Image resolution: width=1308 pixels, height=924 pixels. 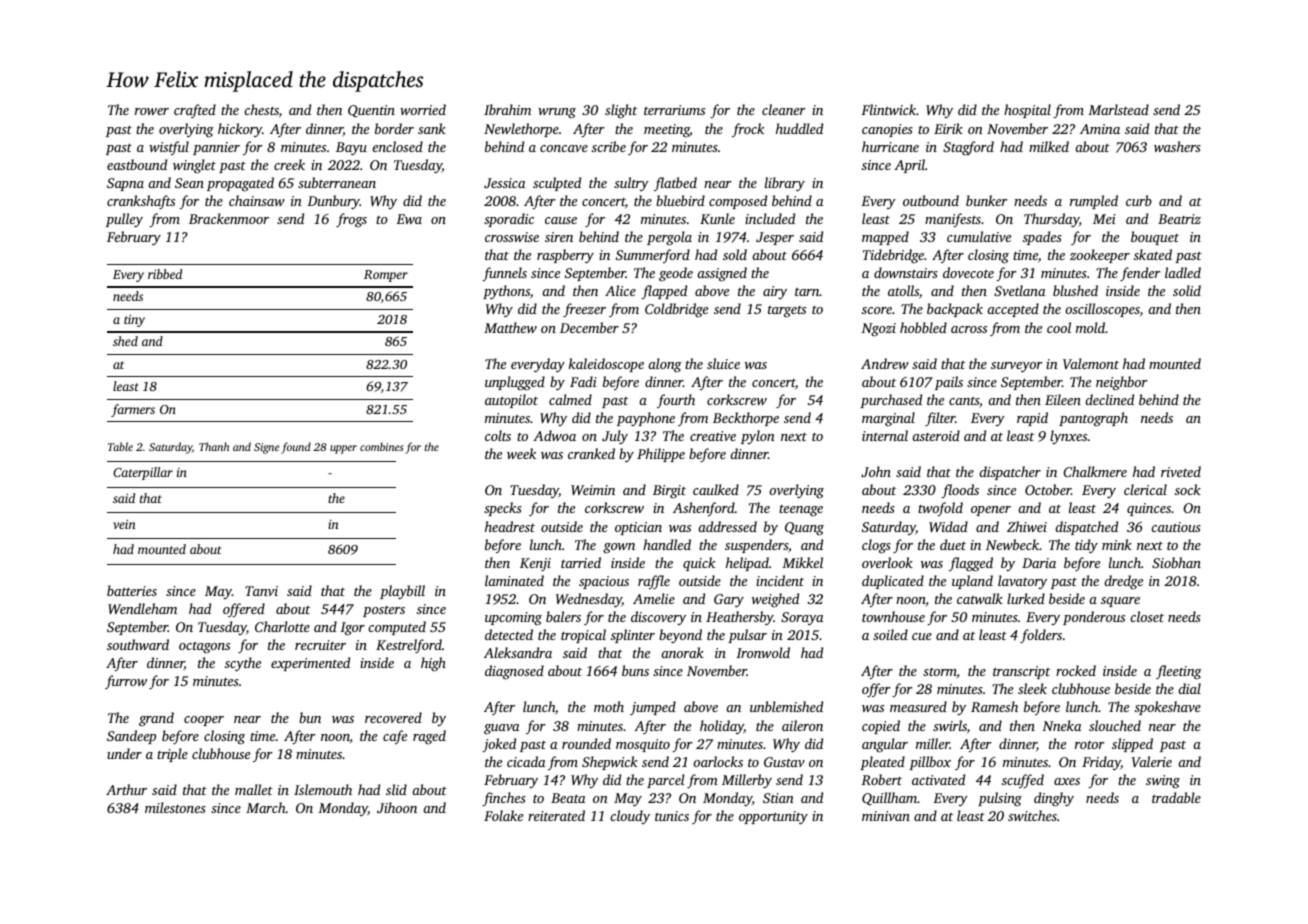 What do you see at coordinates (775, 238) in the screenshot?
I see `Jesper` at bounding box center [775, 238].
